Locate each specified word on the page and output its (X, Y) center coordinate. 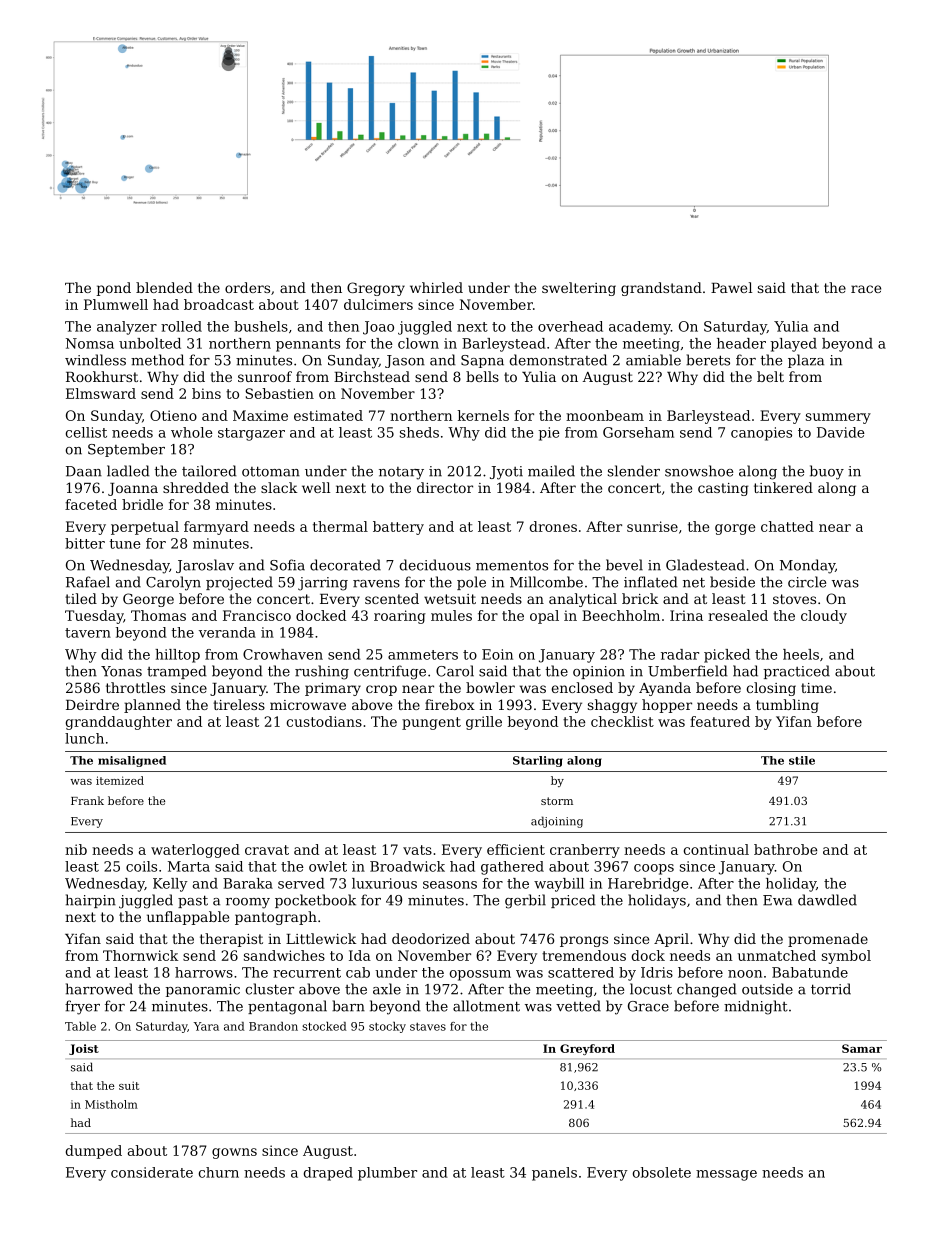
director (445, 487)
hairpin (91, 901)
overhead (570, 326)
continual (716, 849)
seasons (450, 885)
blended (164, 287)
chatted (787, 526)
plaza (806, 361)
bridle (142, 504)
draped (328, 1174)
